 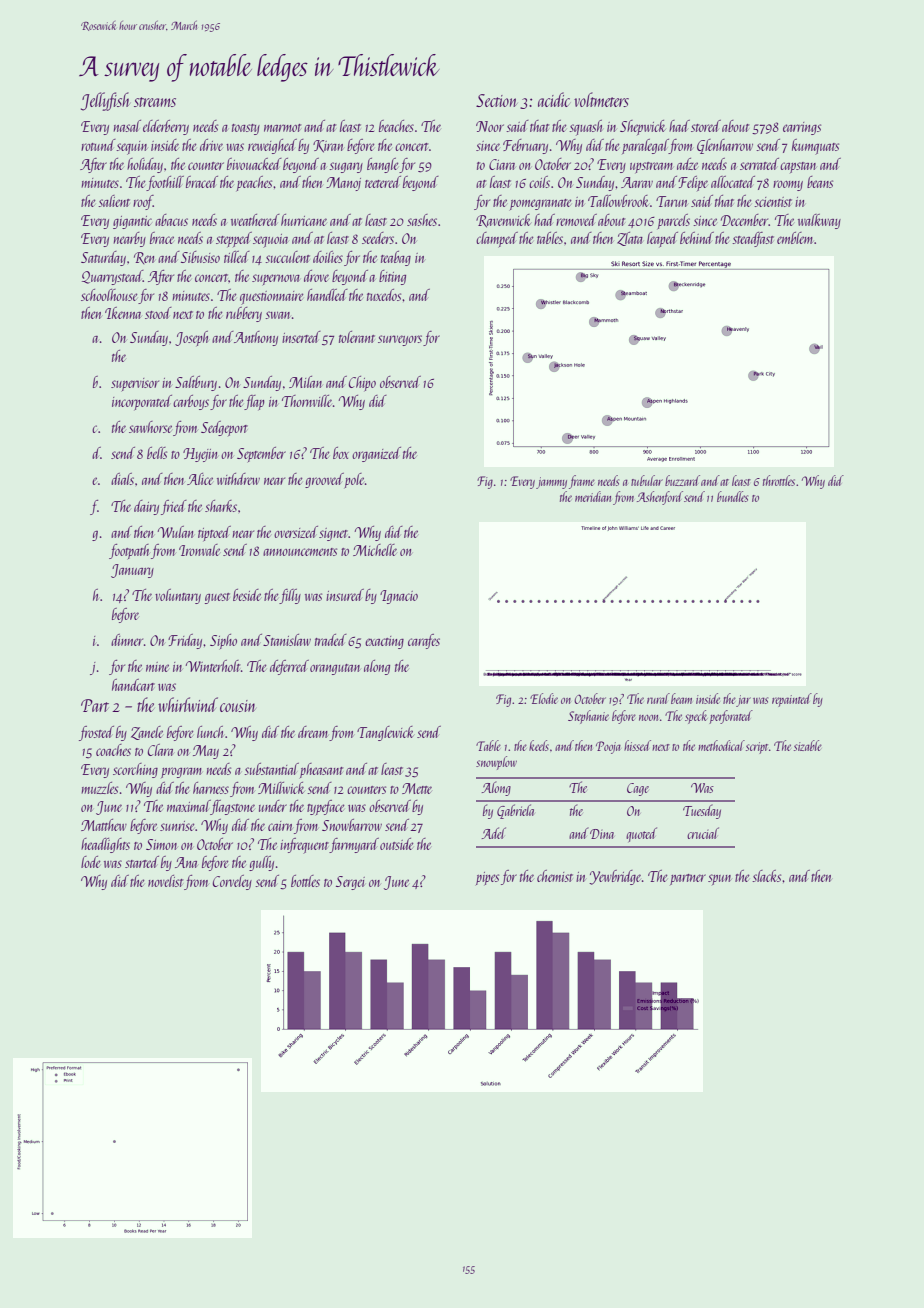 What do you see at coordinates (681, 698) in the screenshot?
I see `beam` at bounding box center [681, 698].
